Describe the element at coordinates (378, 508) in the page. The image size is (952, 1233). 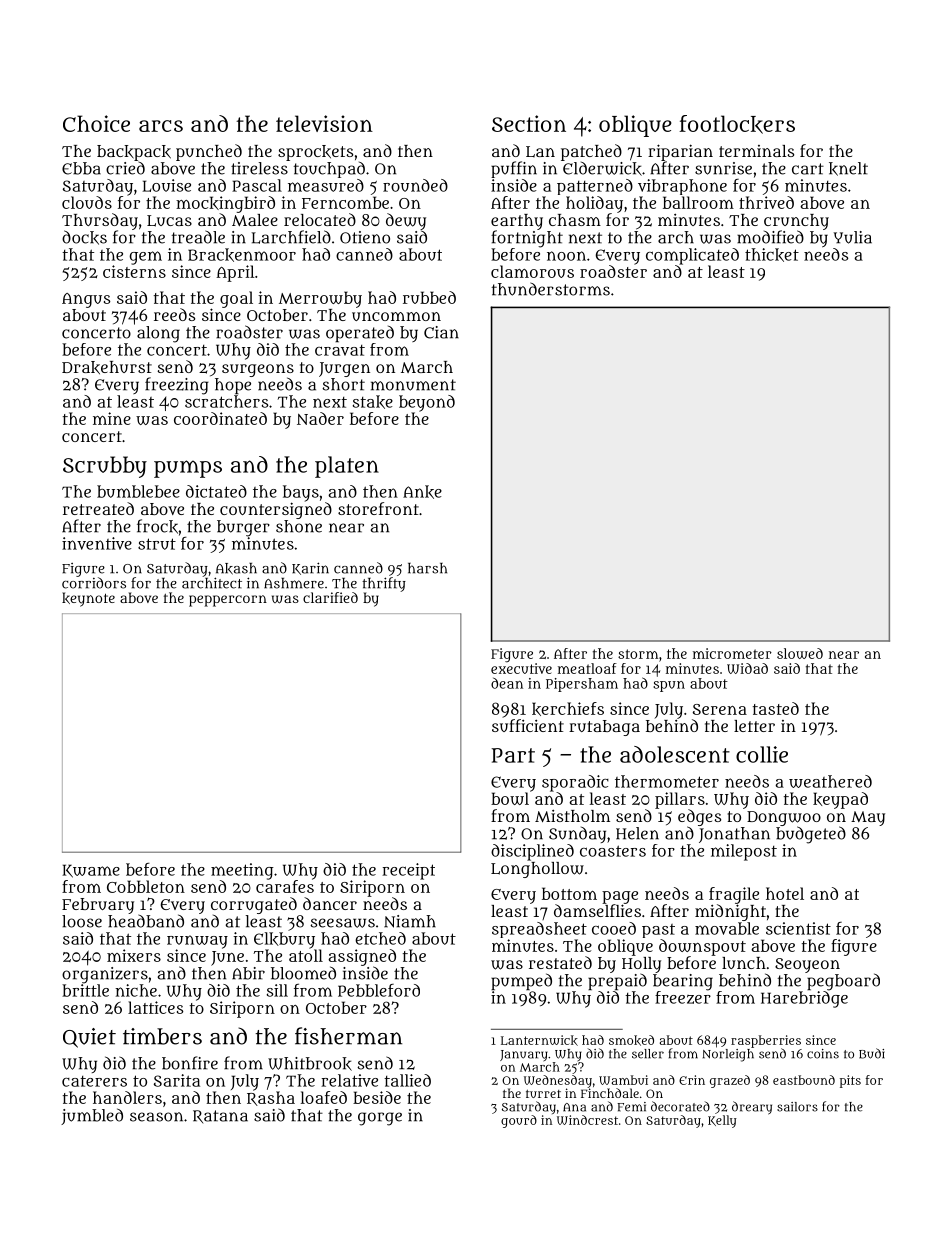
I see `storefront` at that location.
